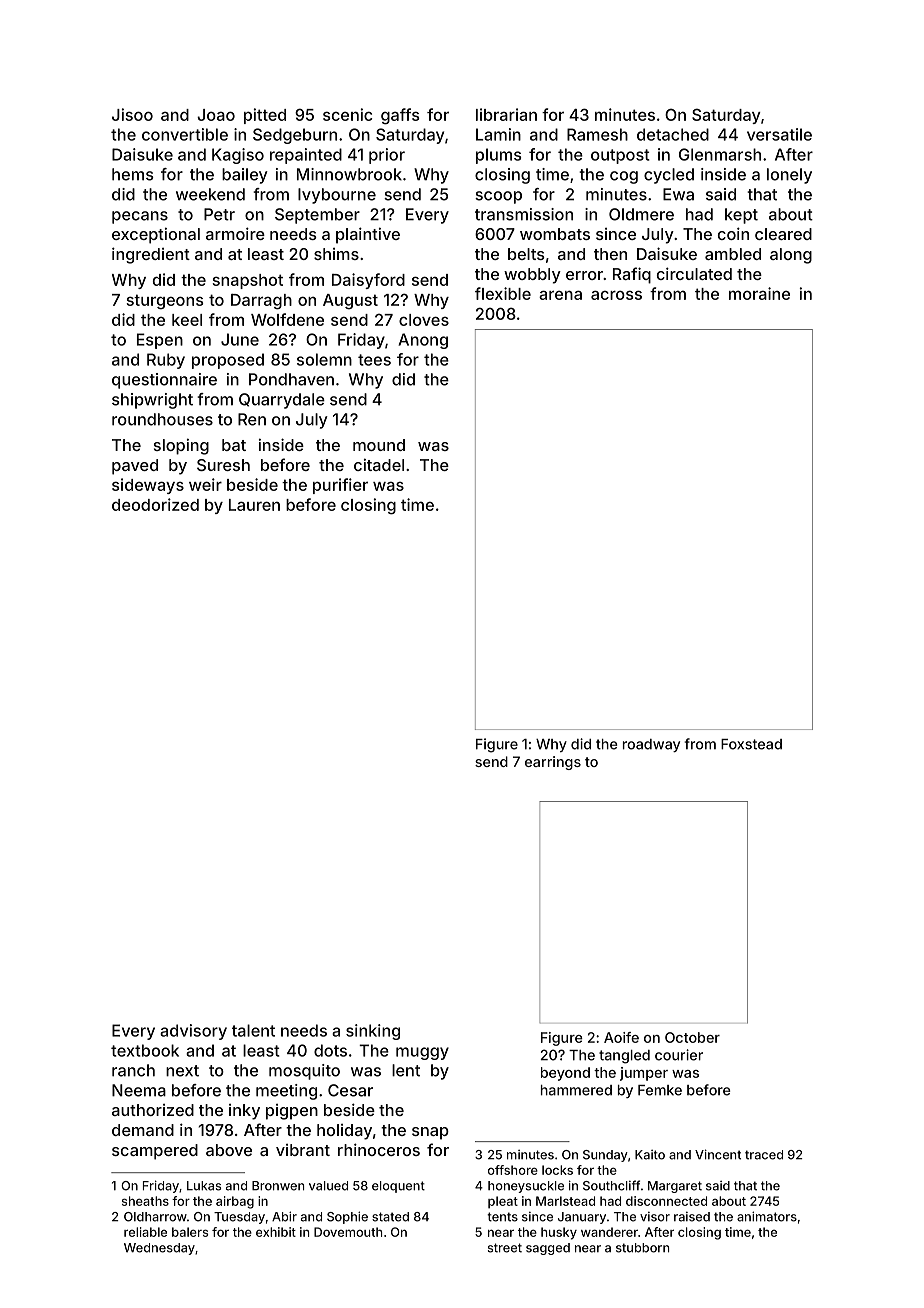  What do you see at coordinates (245, 176) in the screenshot?
I see `bailey` at bounding box center [245, 176].
